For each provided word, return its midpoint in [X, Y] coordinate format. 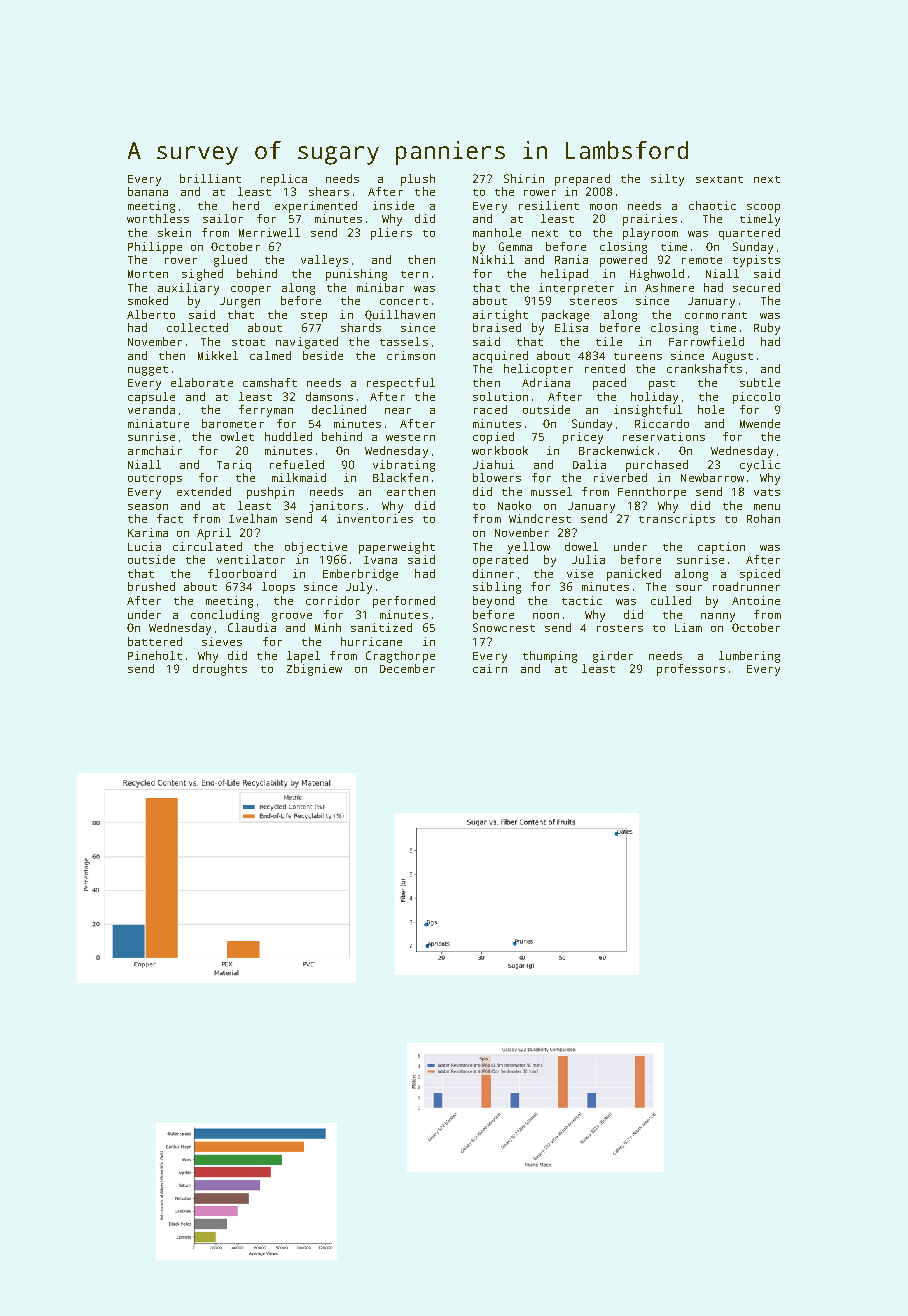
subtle [760, 382]
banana [148, 191]
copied [493, 438]
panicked [634, 575]
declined [339, 409]
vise [580, 573]
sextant [719, 179]
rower [540, 193]
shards [361, 327]
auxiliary [188, 289]
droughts [220, 670]
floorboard [242, 573]
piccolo [756, 398]
